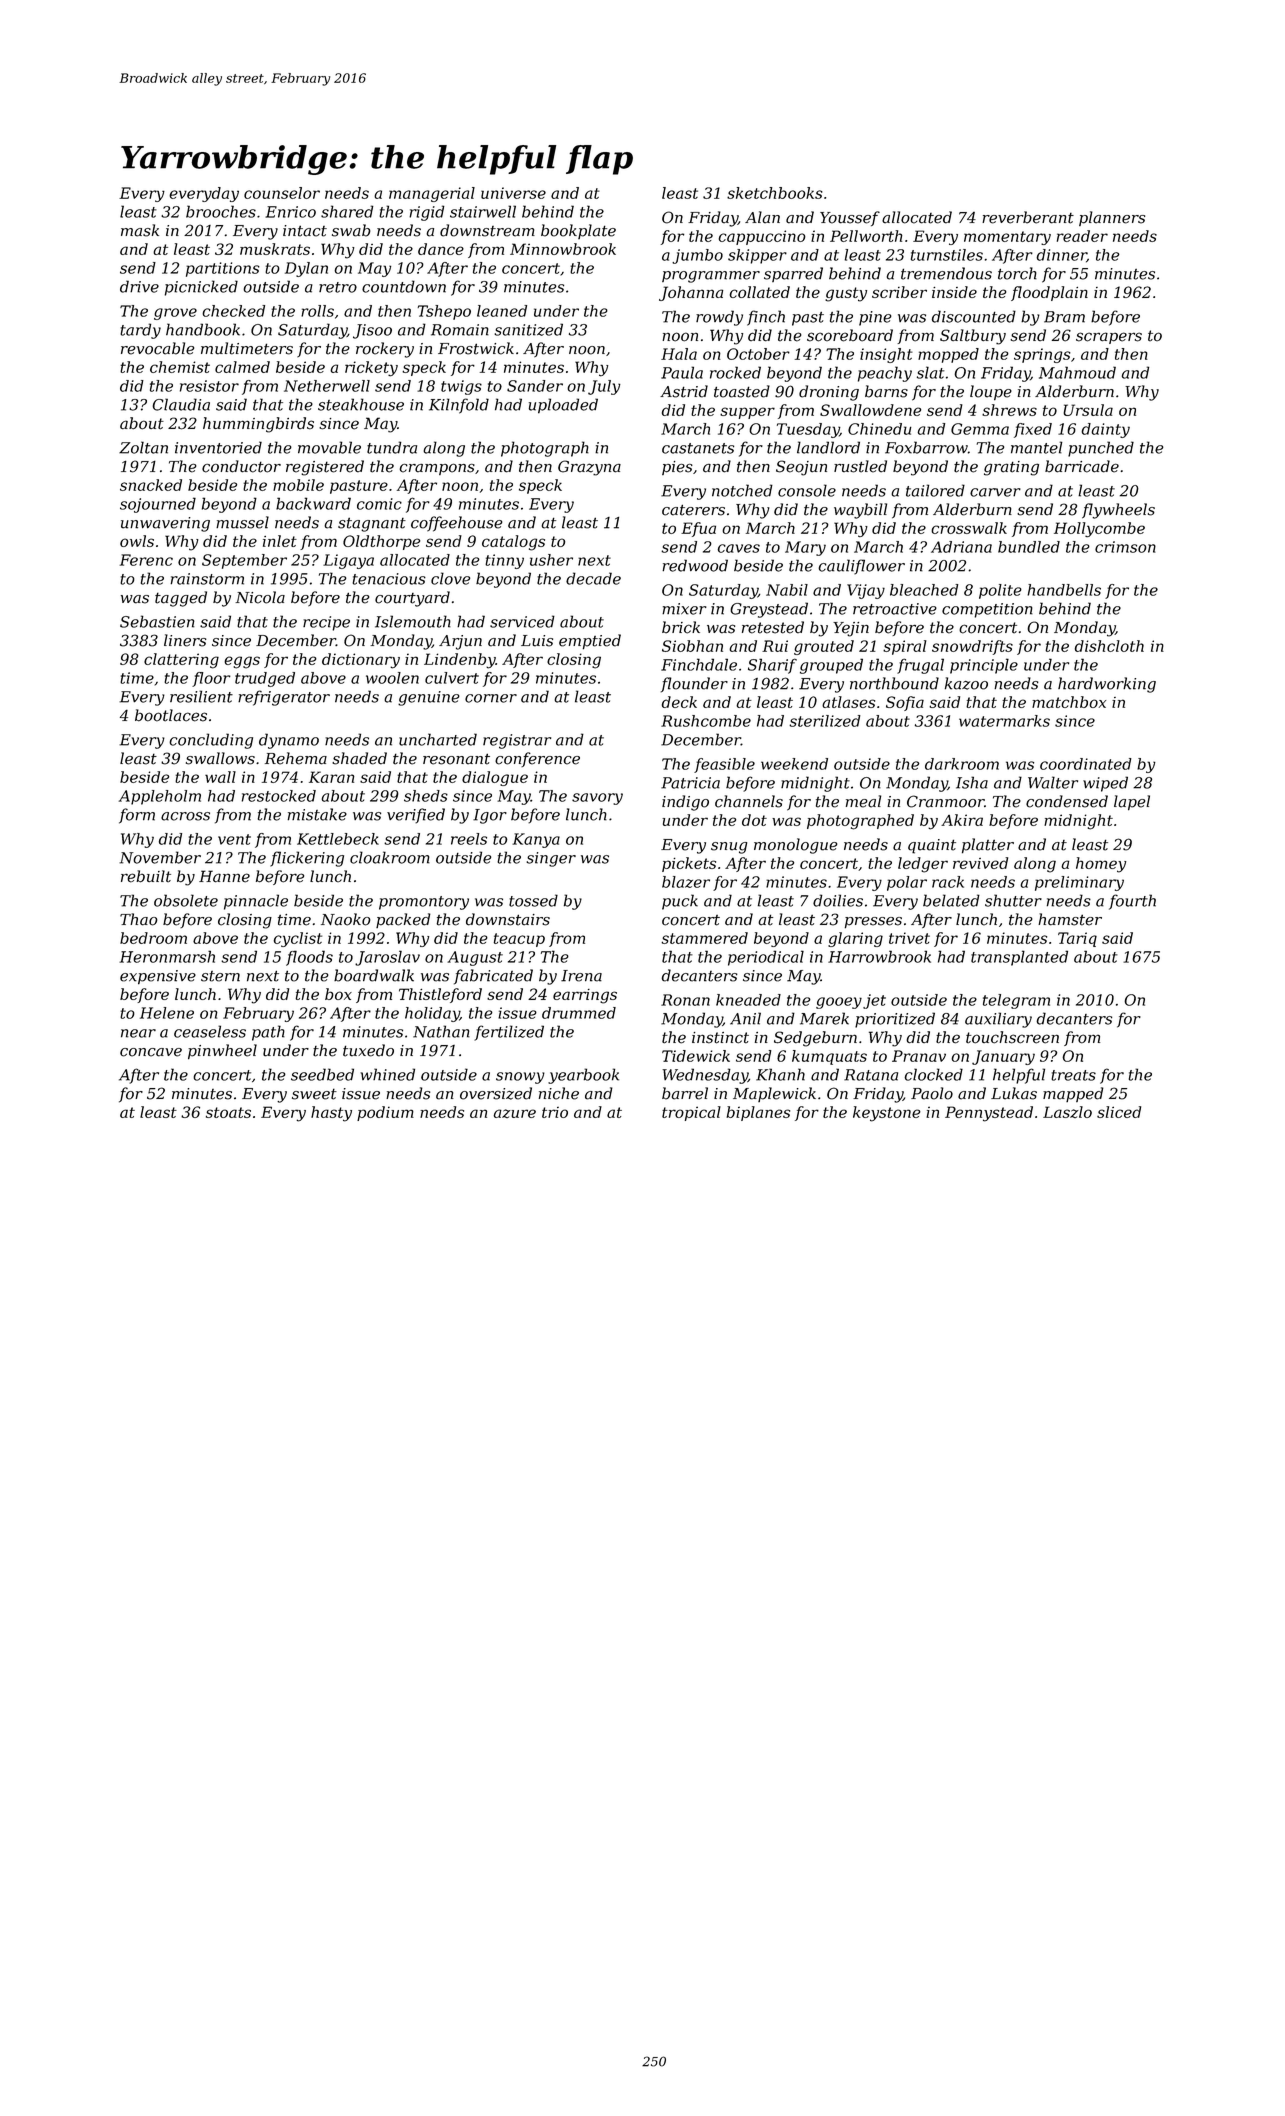 The height and width of the screenshot is (2116, 1285). I want to click on caterers, so click(693, 510).
